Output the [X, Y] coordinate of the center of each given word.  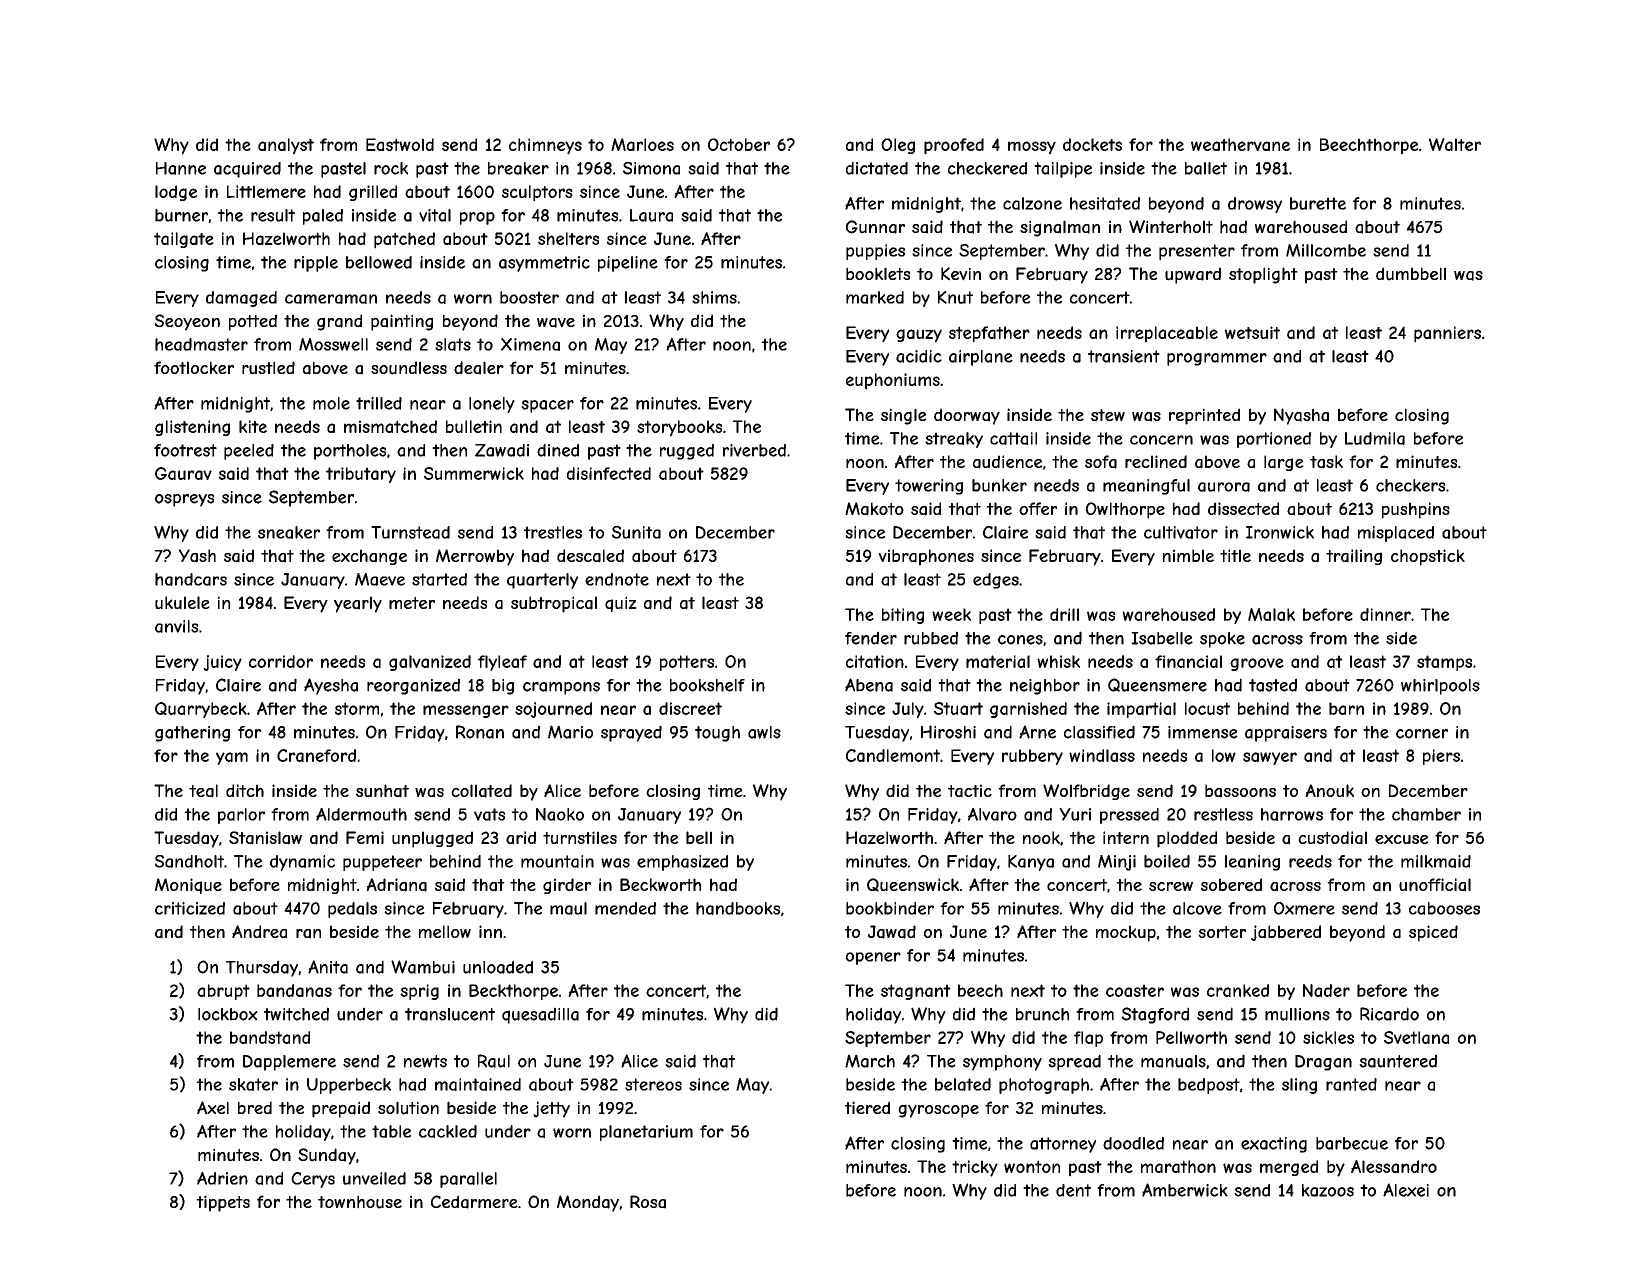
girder [567, 886]
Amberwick [1185, 1190]
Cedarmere [474, 1202]
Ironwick [1280, 532]
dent [1073, 1190]
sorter [1222, 932]
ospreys [184, 500]
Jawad [892, 932]
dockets [1092, 144]
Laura [651, 215]
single [904, 416]
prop [477, 218]
